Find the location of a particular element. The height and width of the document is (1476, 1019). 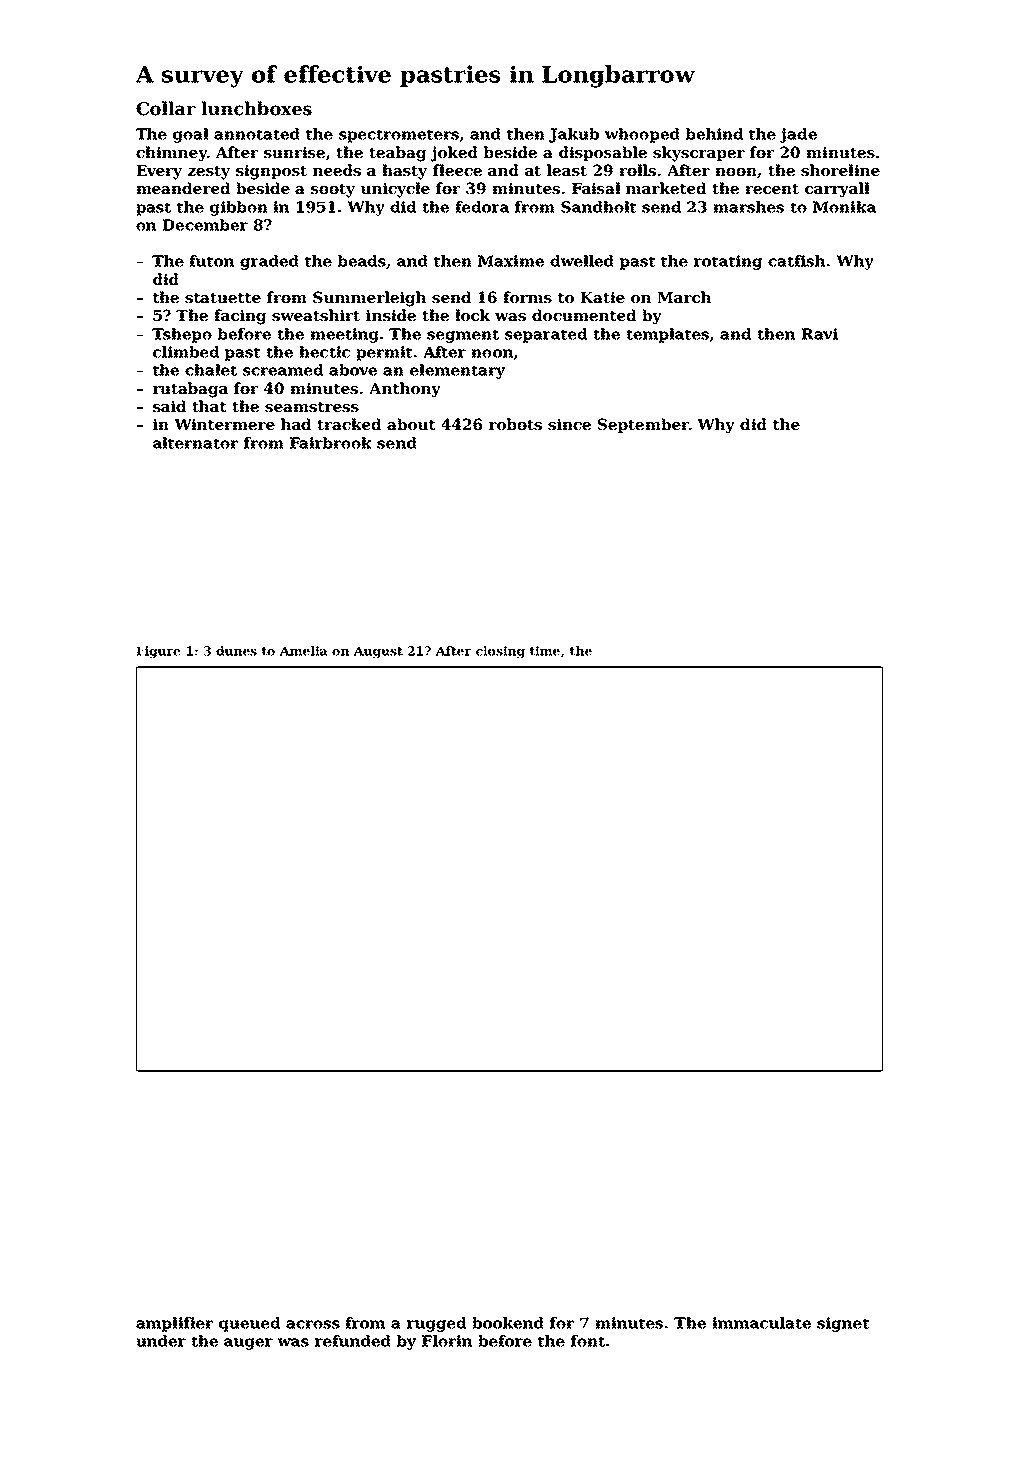

time is located at coordinates (545, 651).
